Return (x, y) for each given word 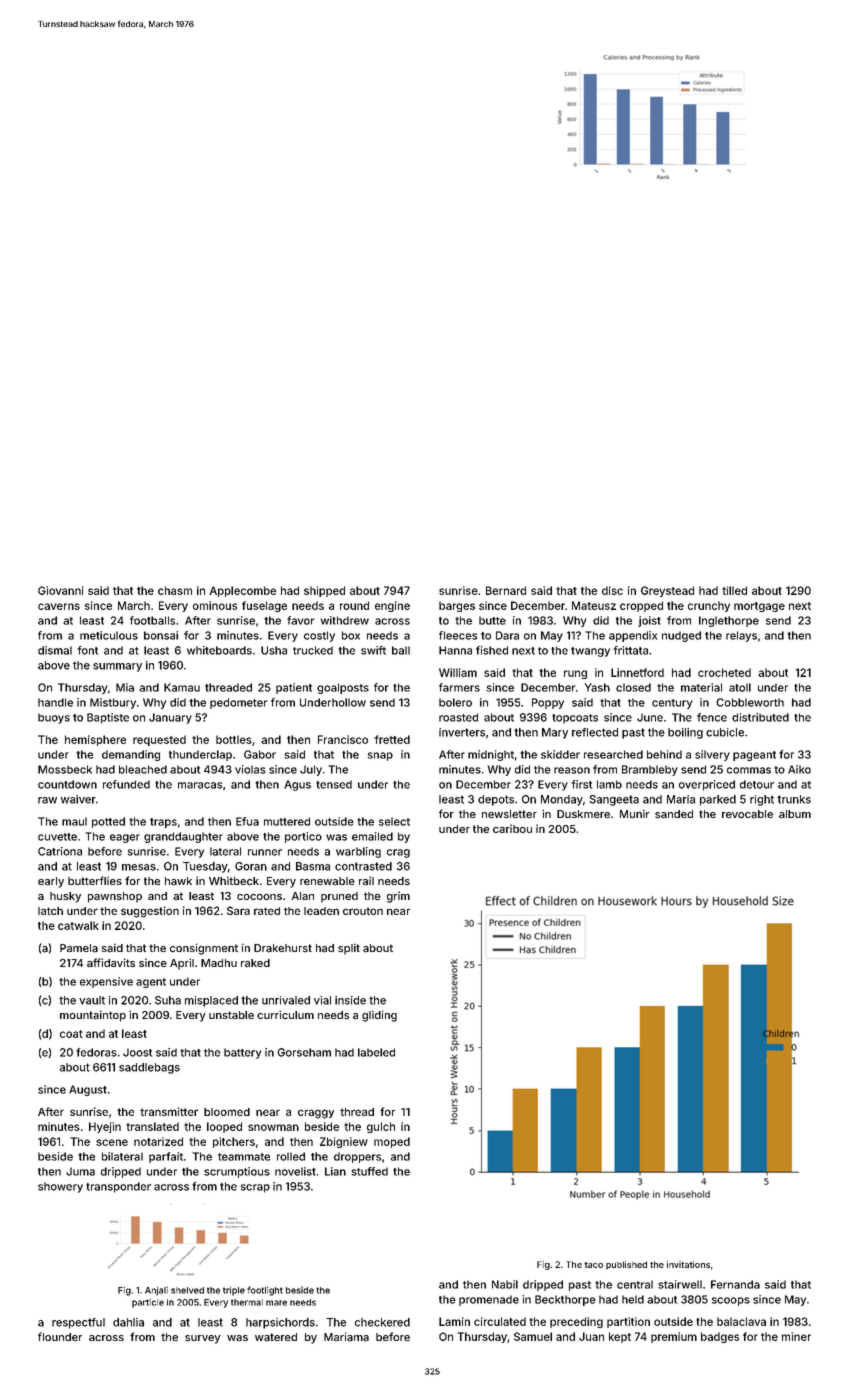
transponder (118, 1187)
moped (392, 1142)
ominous (215, 605)
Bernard (506, 590)
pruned (339, 897)
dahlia (128, 1322)
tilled (734, 590)
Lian (335, 1171)
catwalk (78, 925)
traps (163, 823)
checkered (382, 1322)
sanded (674, 814)
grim (398, 897)
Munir (635, 813)
